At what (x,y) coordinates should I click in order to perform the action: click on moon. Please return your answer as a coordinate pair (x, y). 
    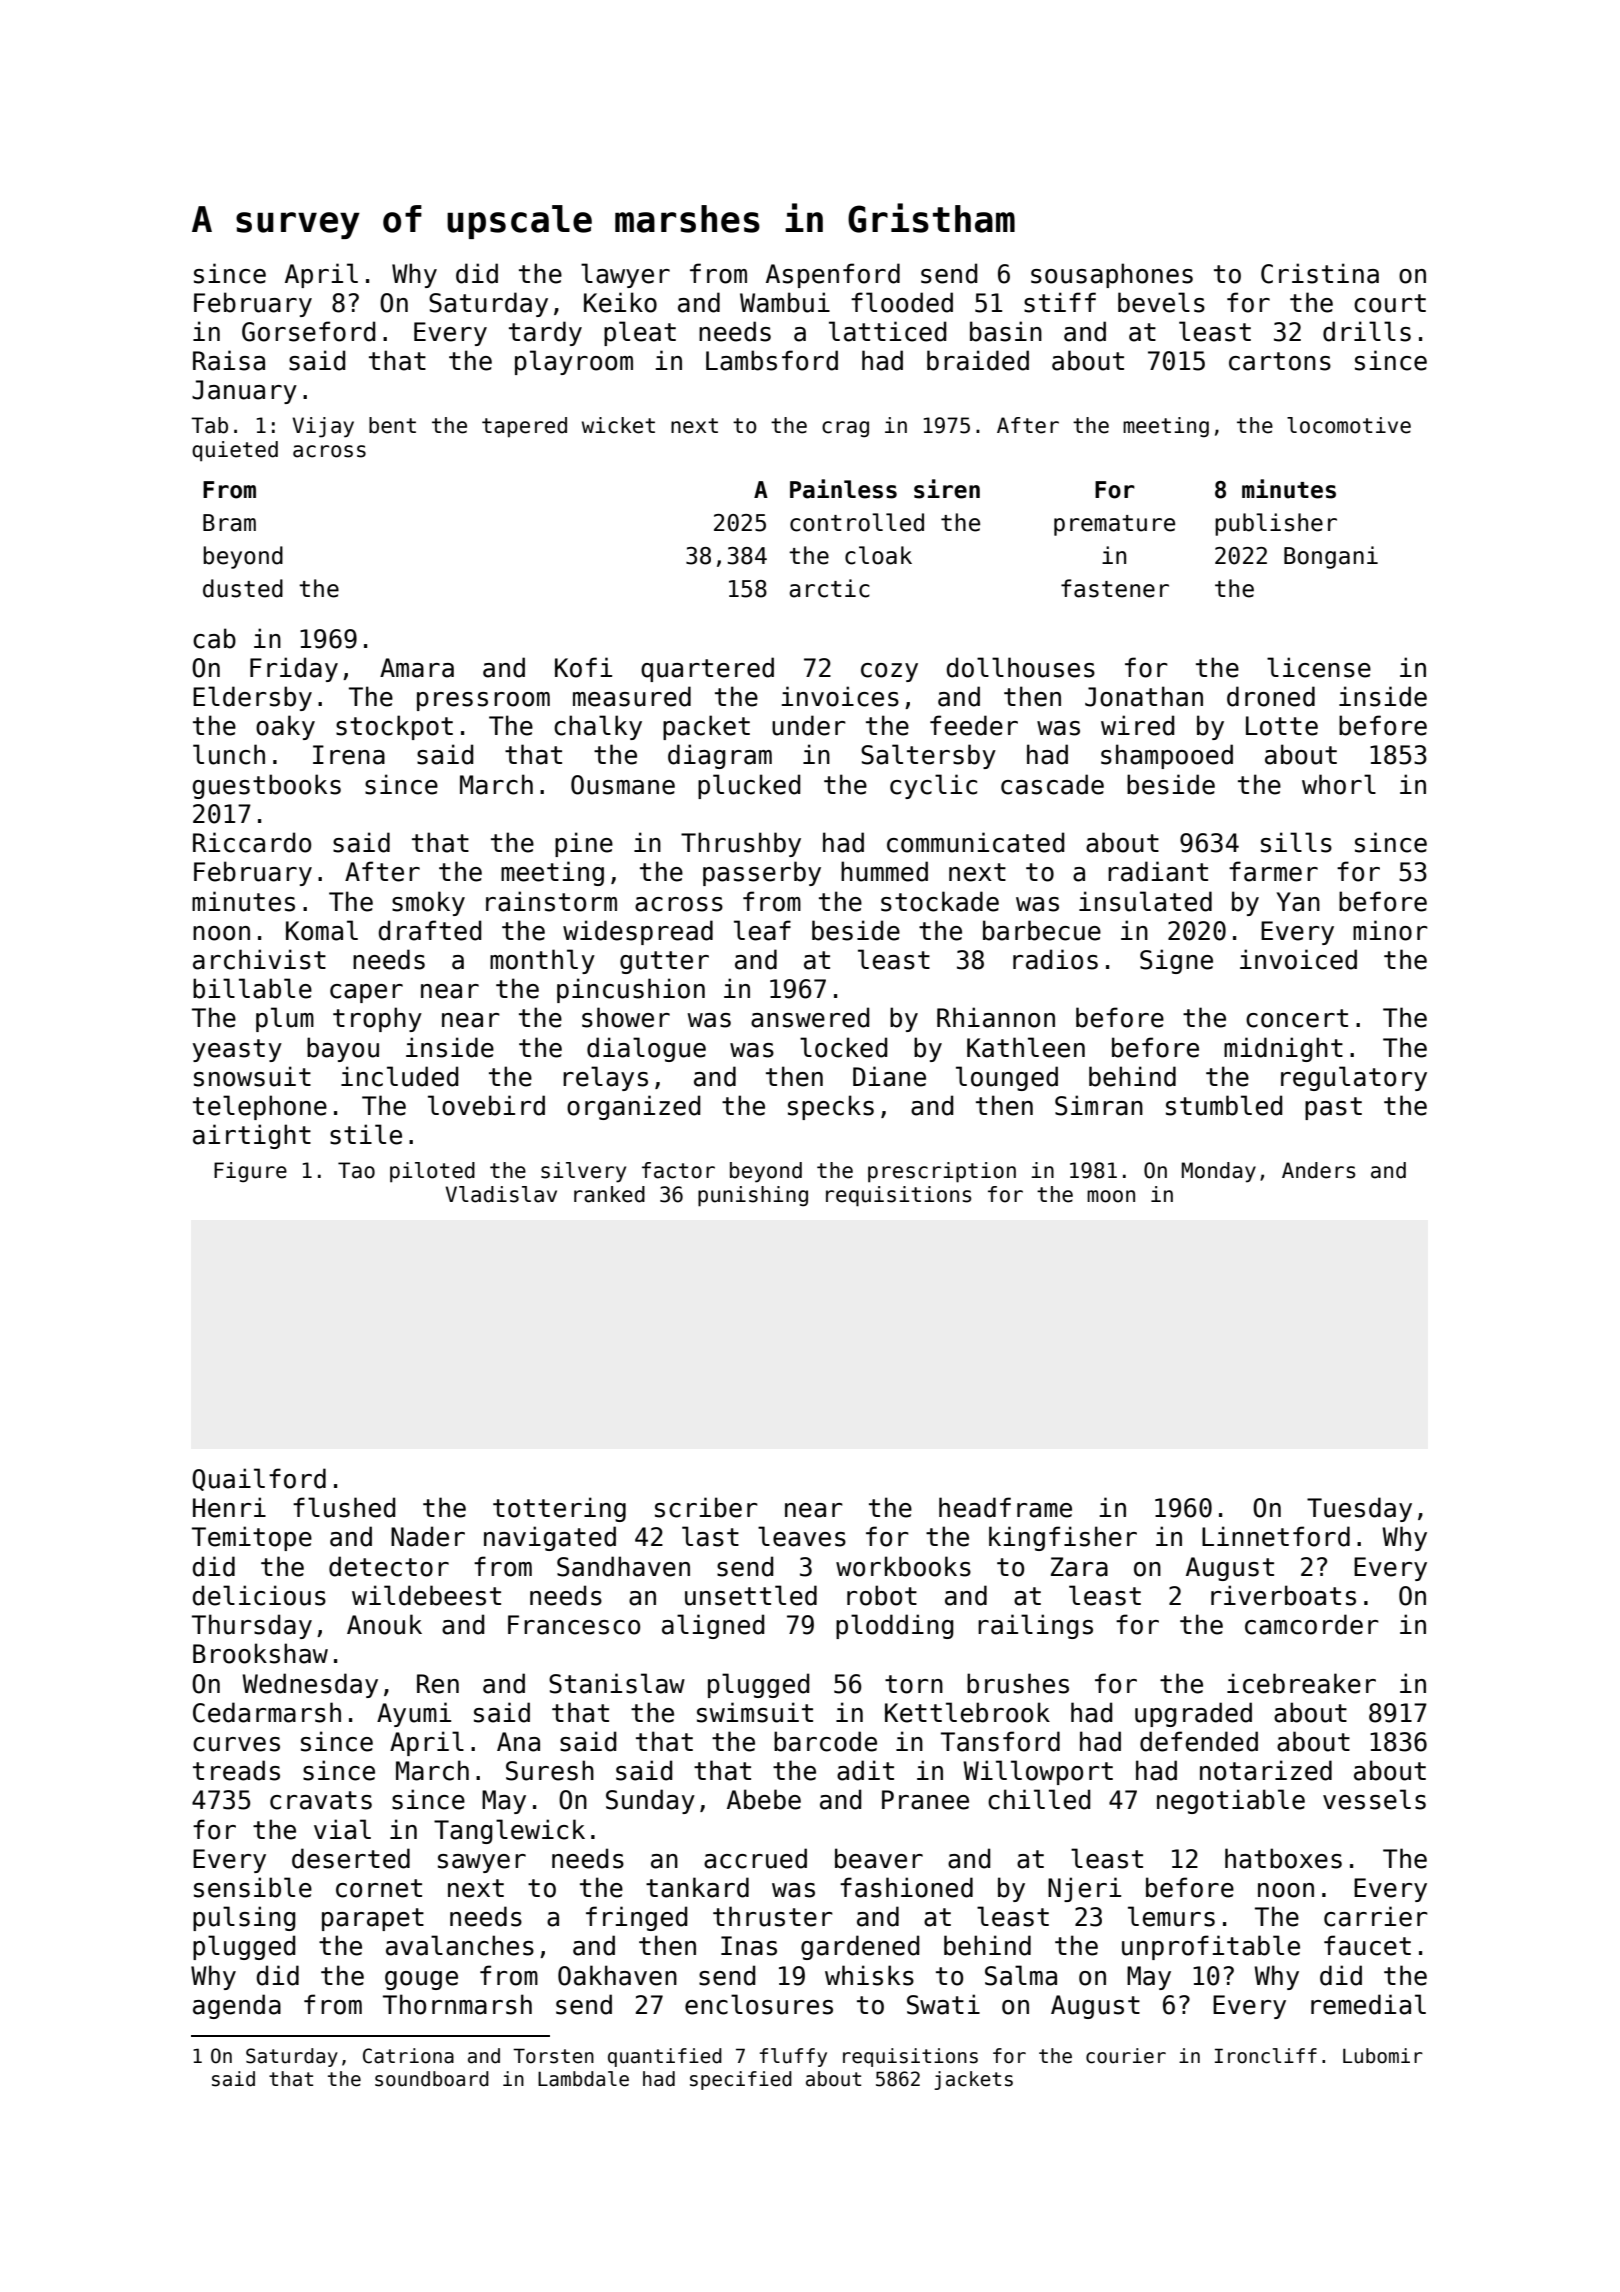
    Looking at the image, I should click on (1111, 1196).
